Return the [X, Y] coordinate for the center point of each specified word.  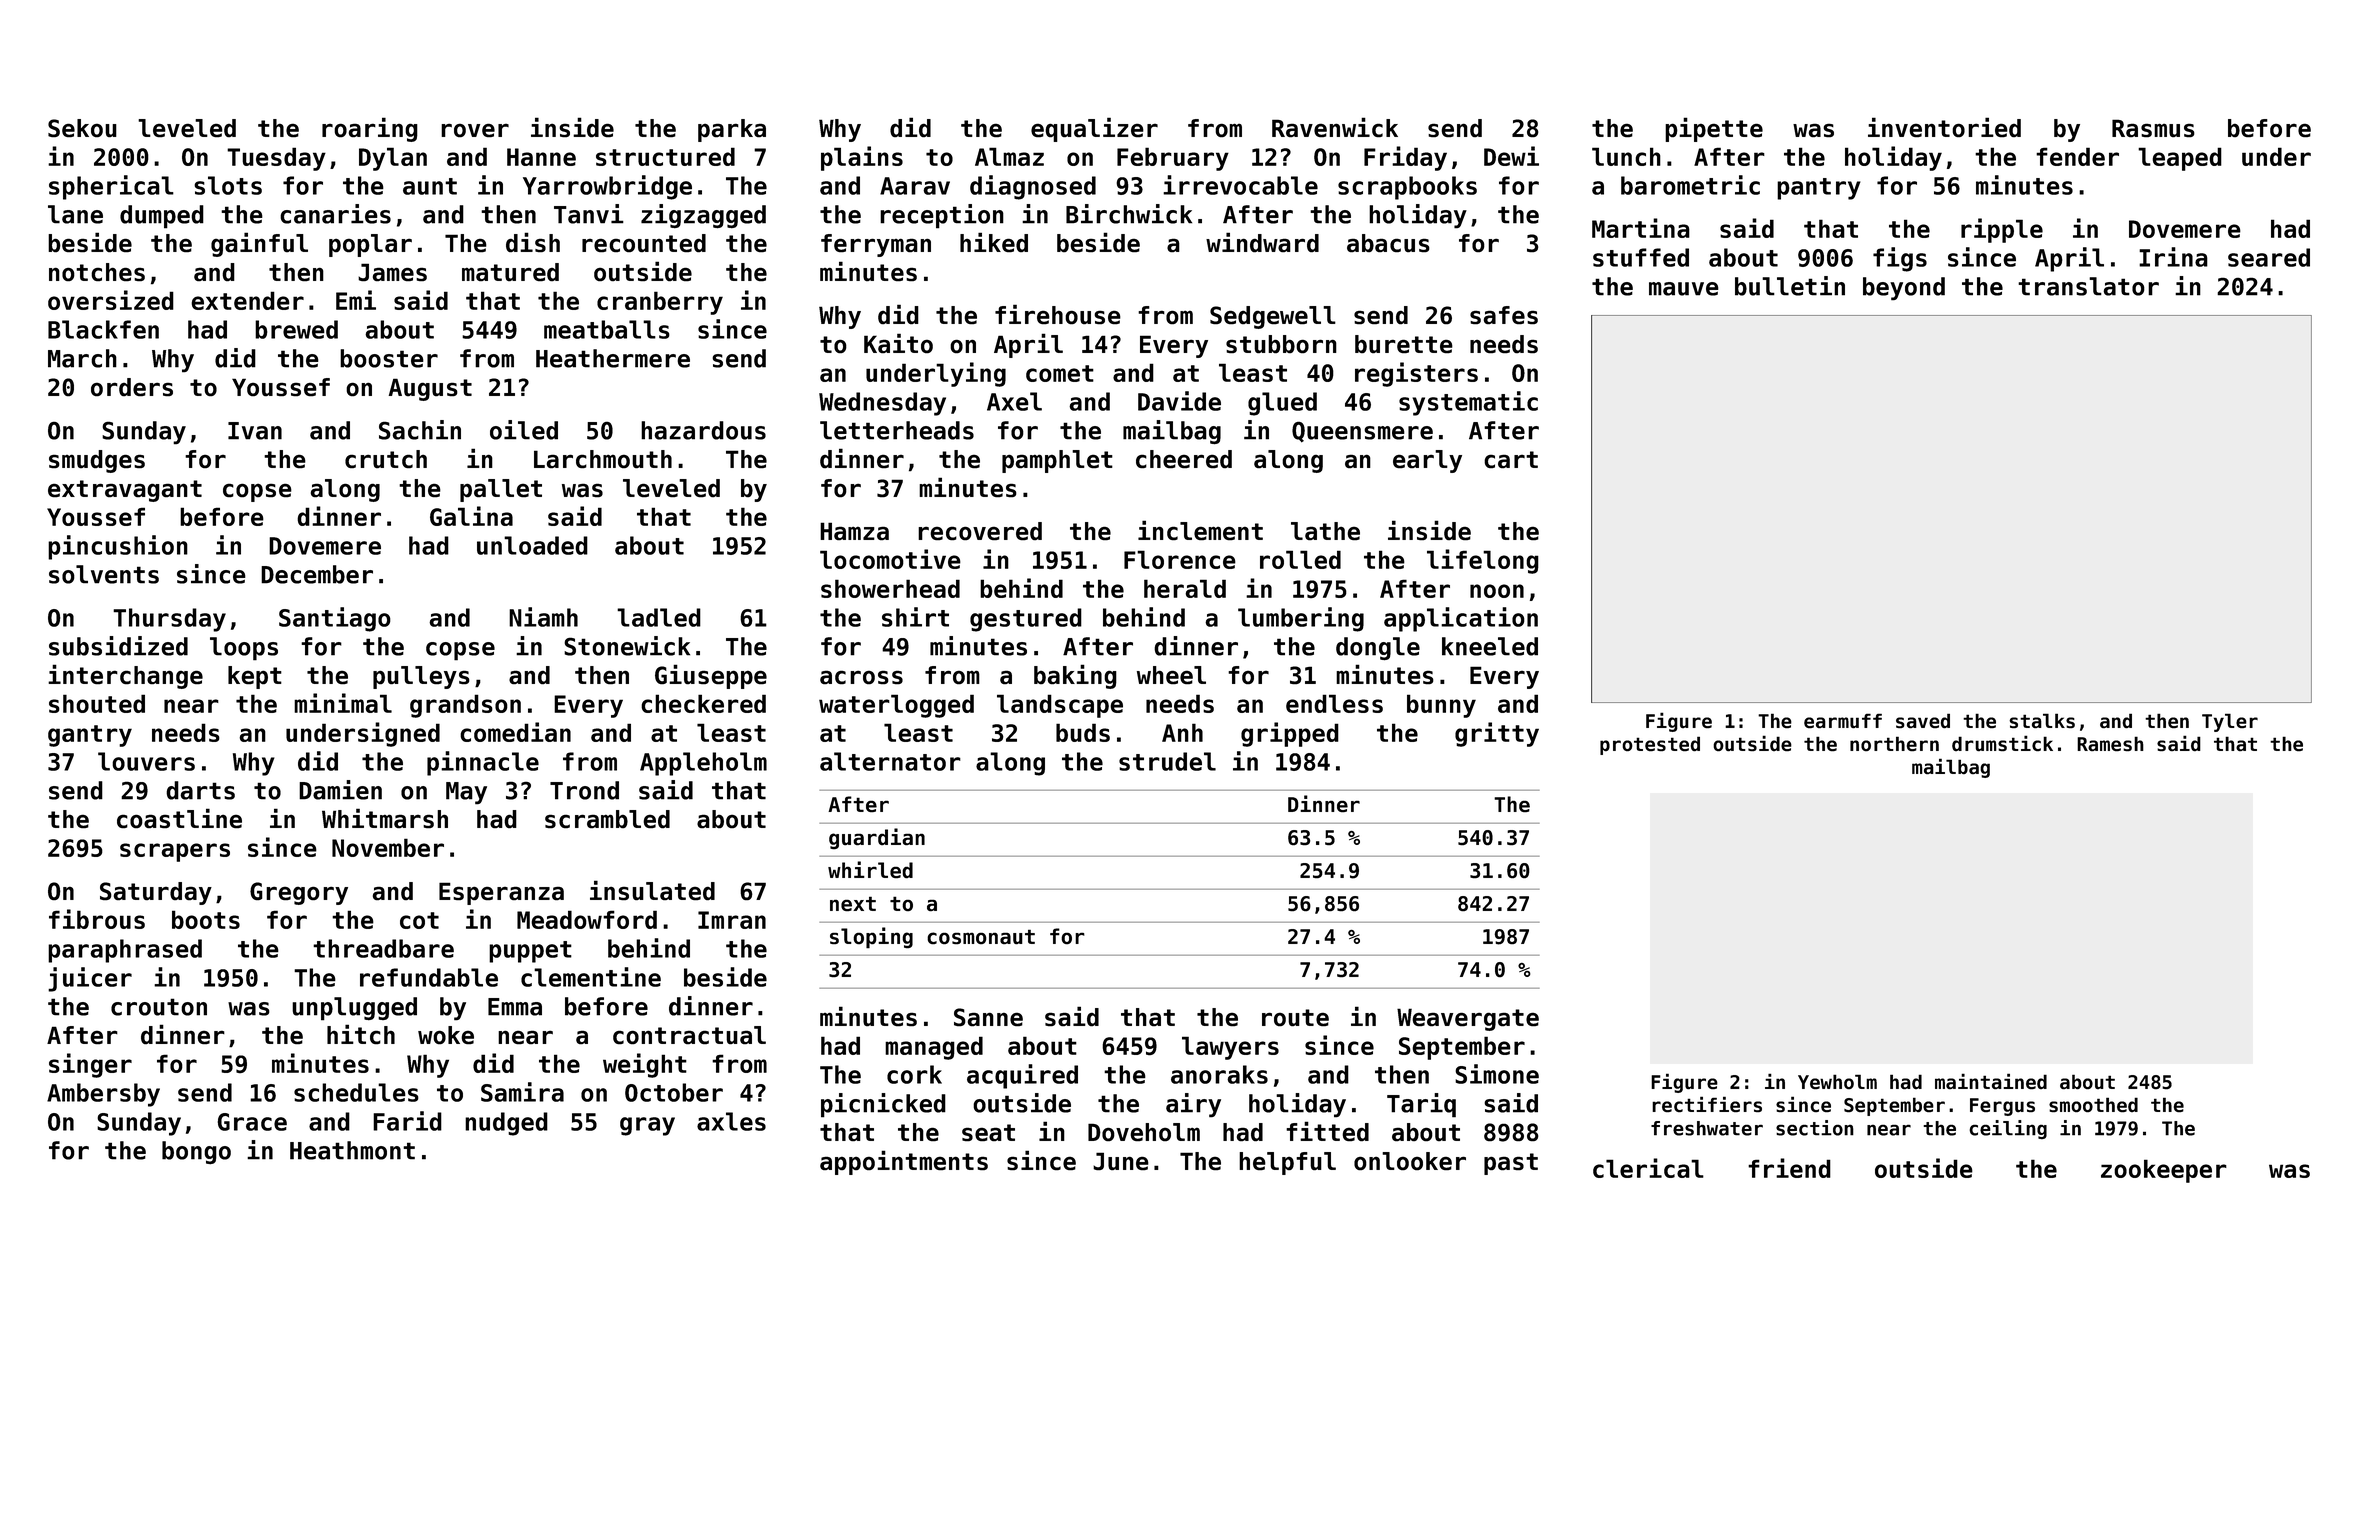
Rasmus [2153, 128]
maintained [1991, 1081]
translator [2088, 286]
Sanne [988, 1017]
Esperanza [501, 893]
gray [647, 1126]
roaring [370, 129]
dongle [1378, 649]
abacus [1388, 243]
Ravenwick [1335, 127]
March [82, 358]
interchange [125, 676]
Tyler [2230, 722]
